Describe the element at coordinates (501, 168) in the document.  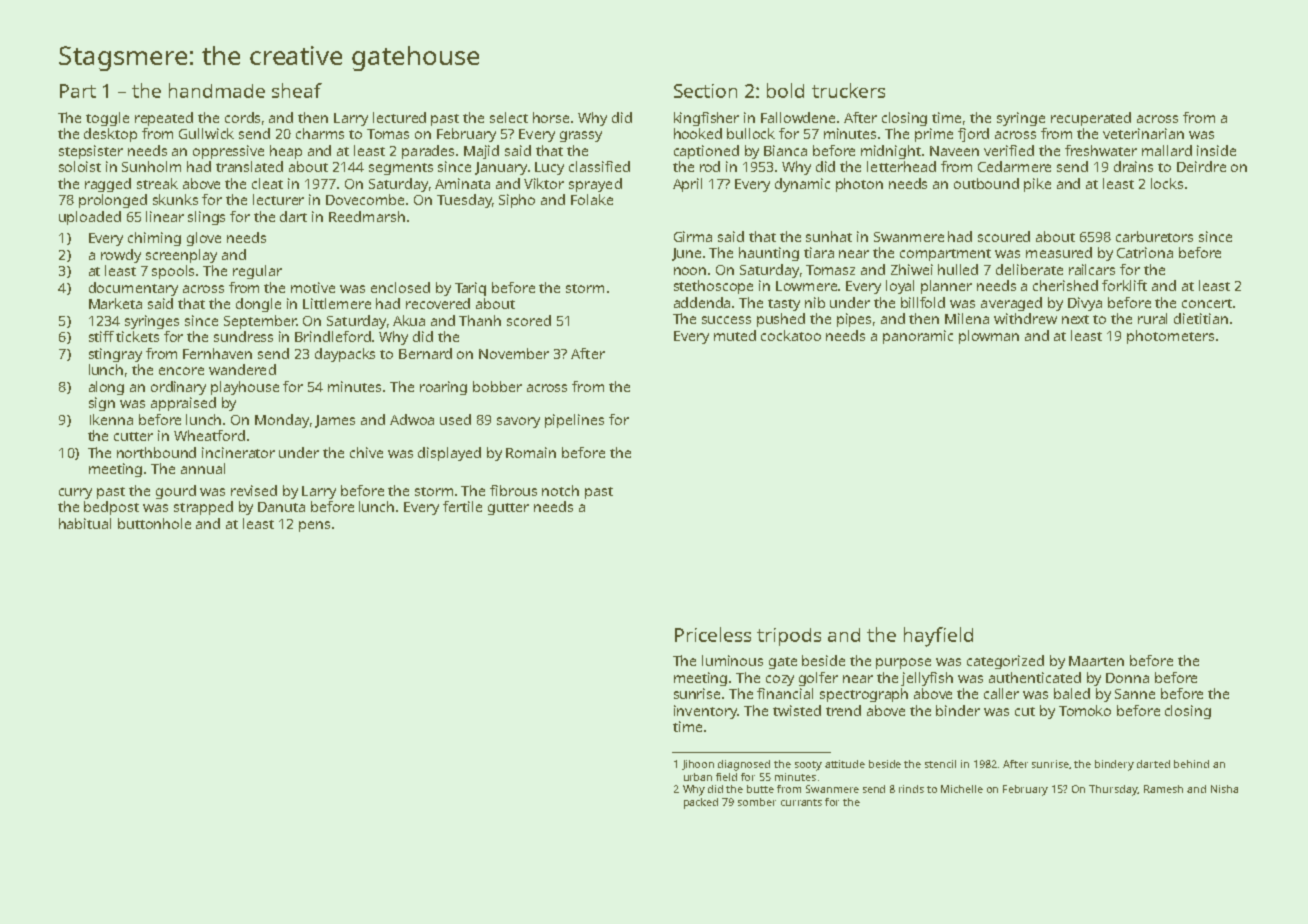
I see `January` at that location.
